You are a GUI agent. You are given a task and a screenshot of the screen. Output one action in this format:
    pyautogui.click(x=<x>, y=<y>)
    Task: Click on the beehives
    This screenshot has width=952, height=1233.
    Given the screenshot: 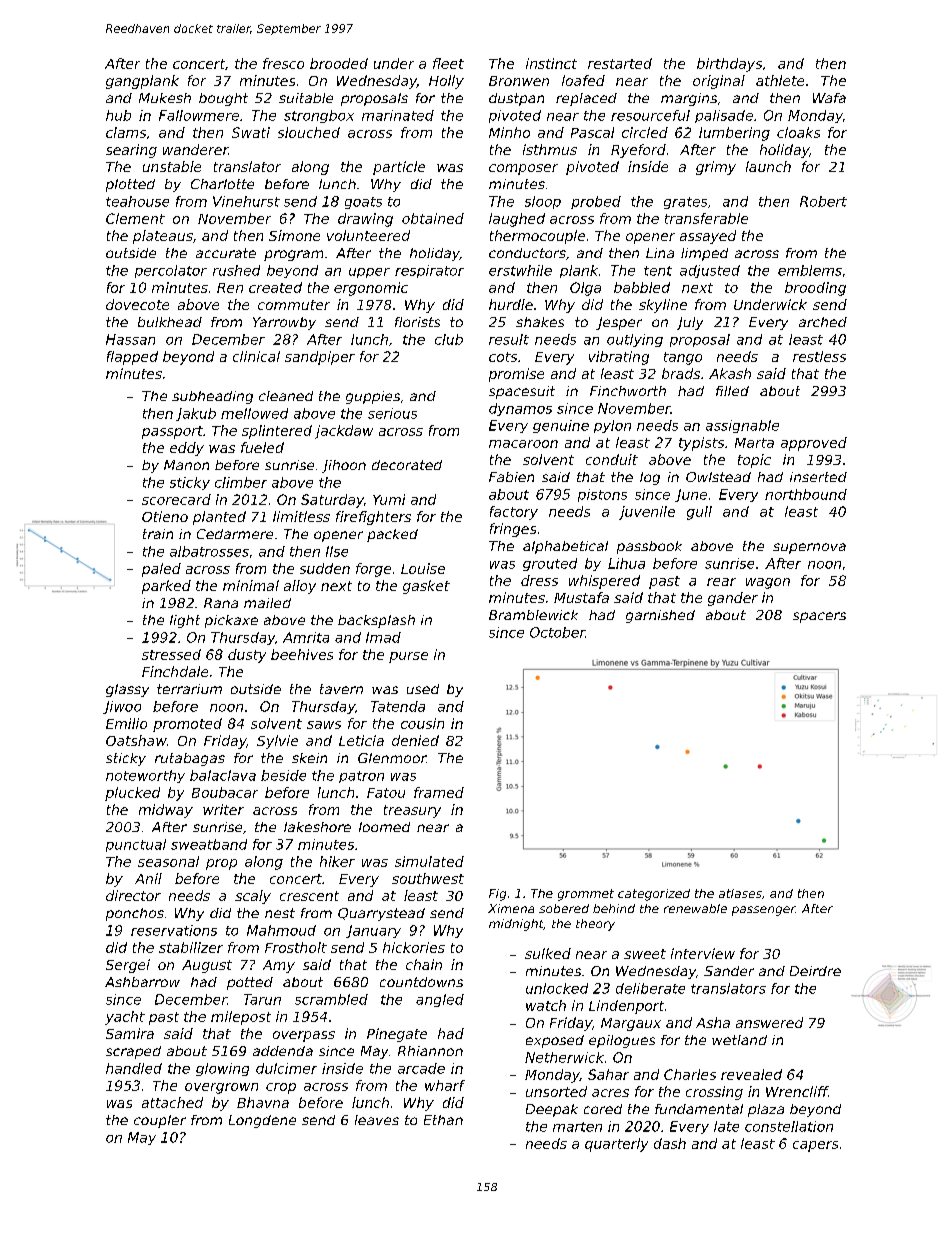 What is the action you would take?
    pyautogui.click(x=302, y=654)
